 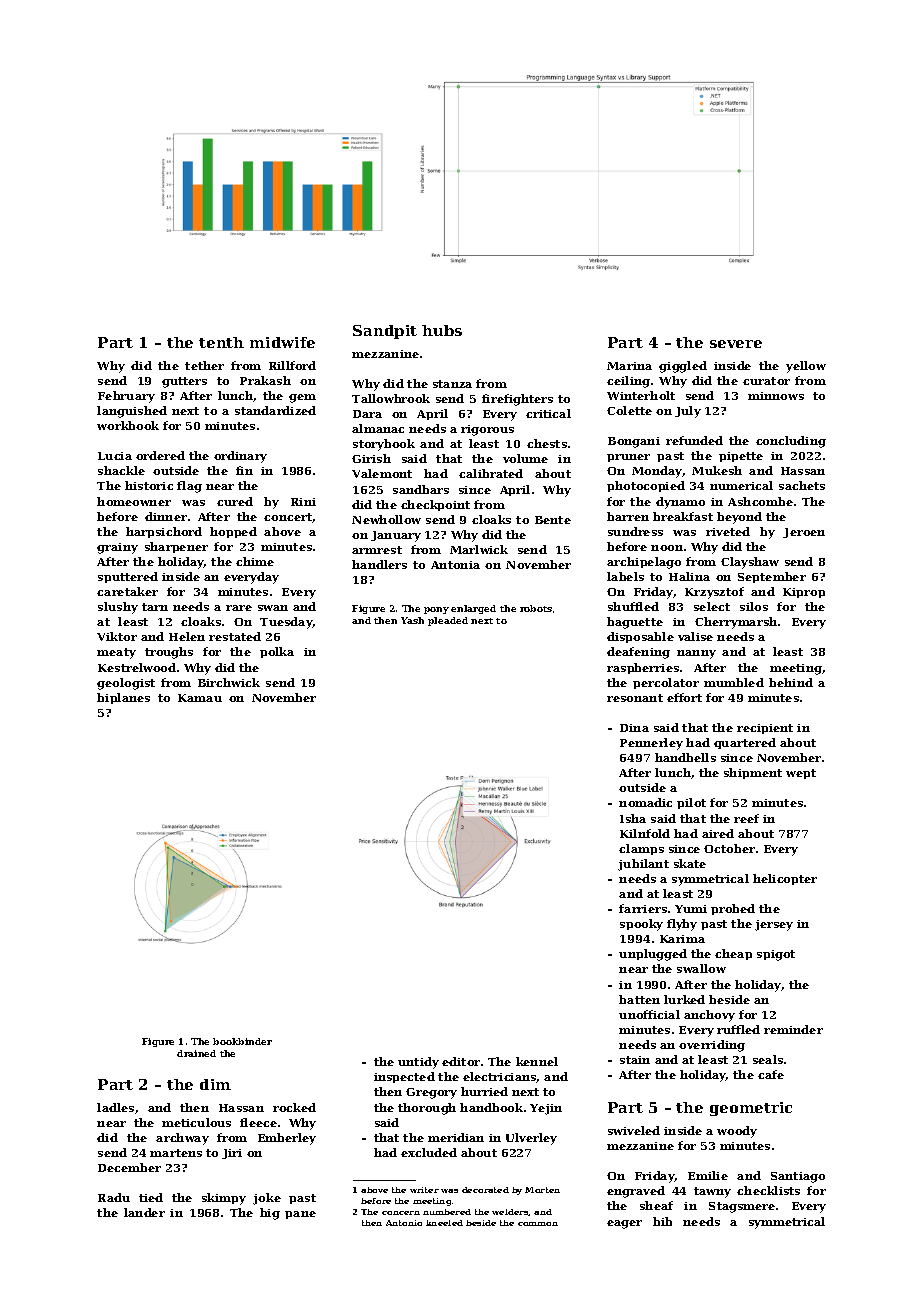 I want to click on robots, so click(x=536, y=608).
